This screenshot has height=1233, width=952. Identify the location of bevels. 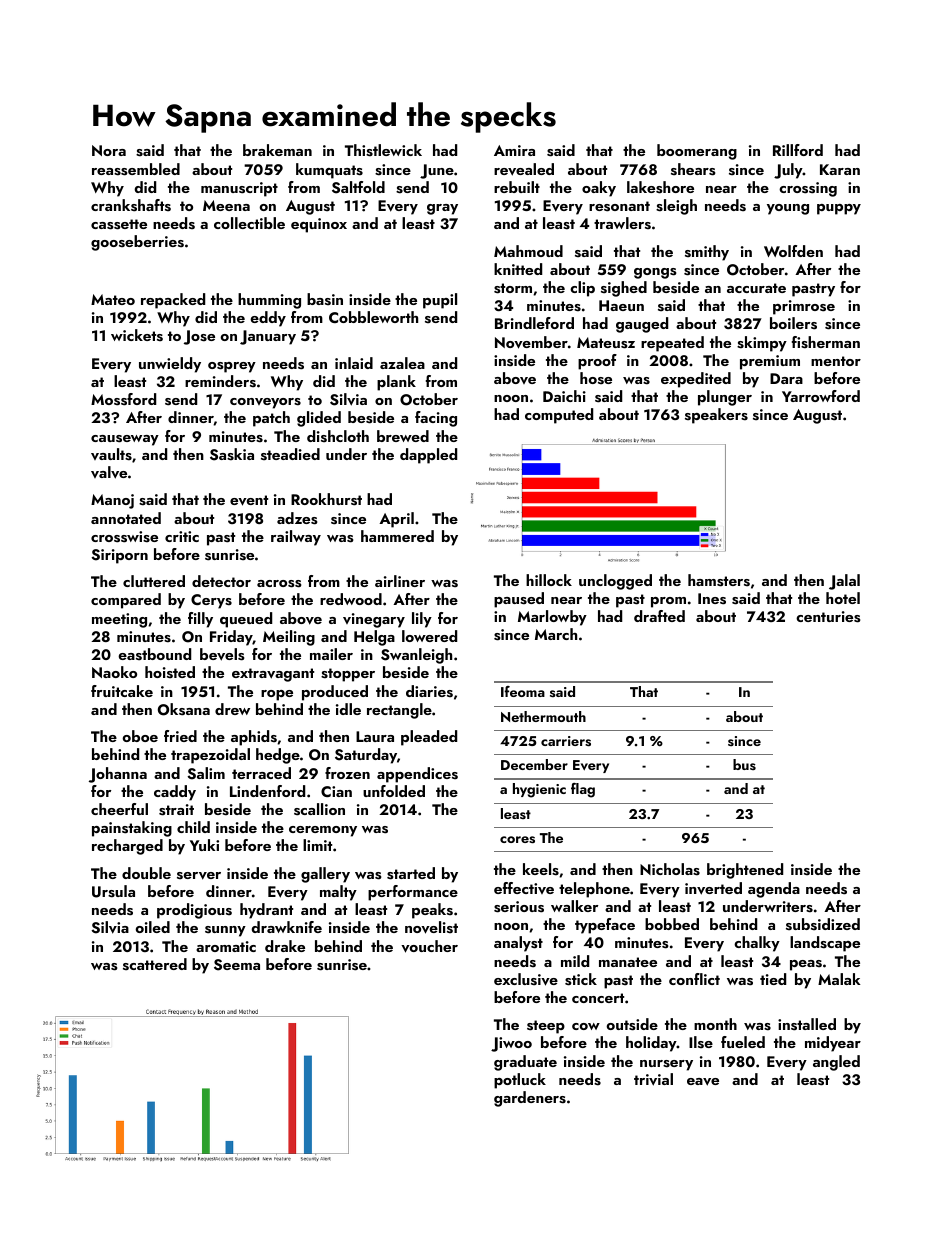
(222, 654).
